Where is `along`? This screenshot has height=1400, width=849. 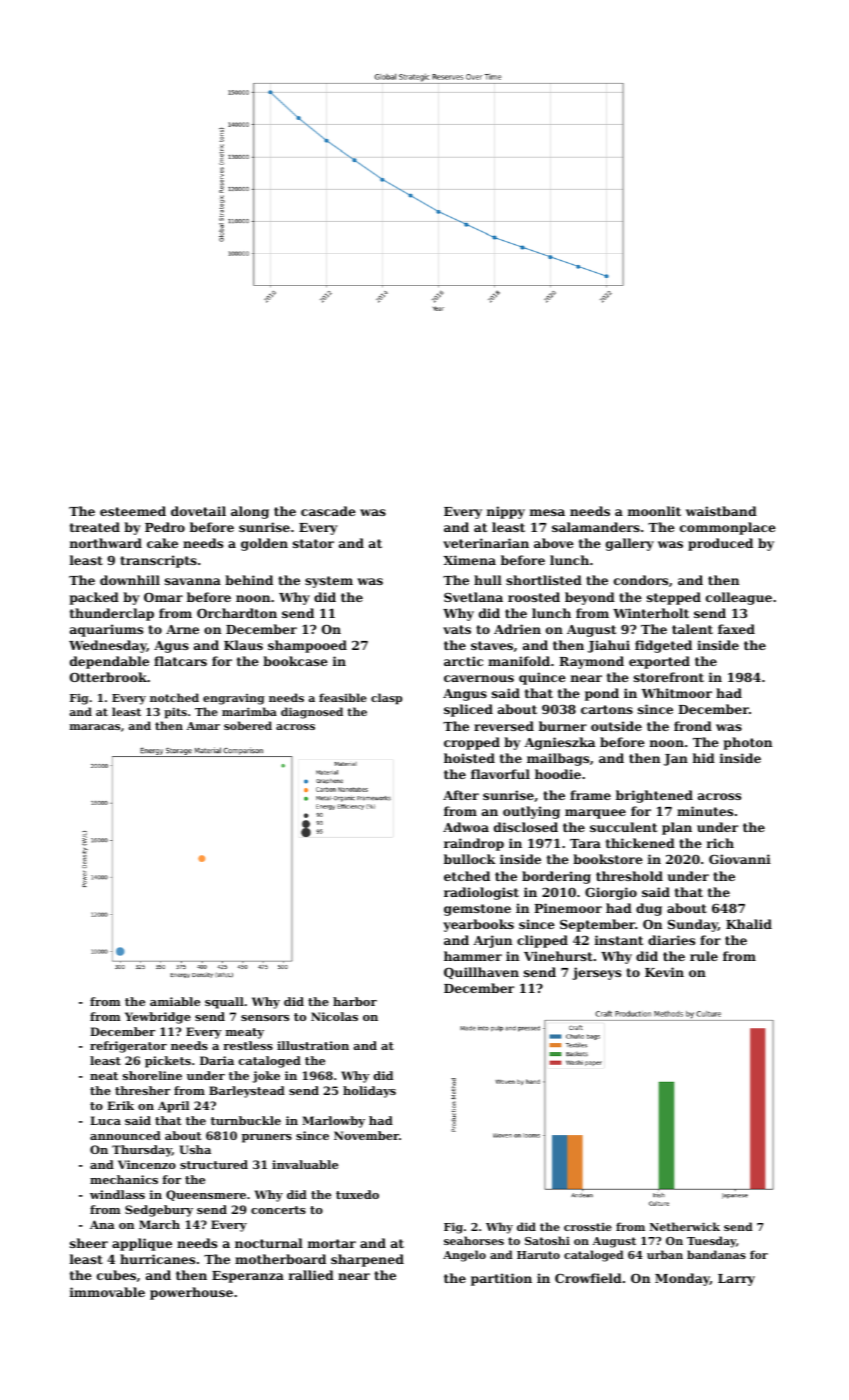 along is located at coordinates (250, 512).
